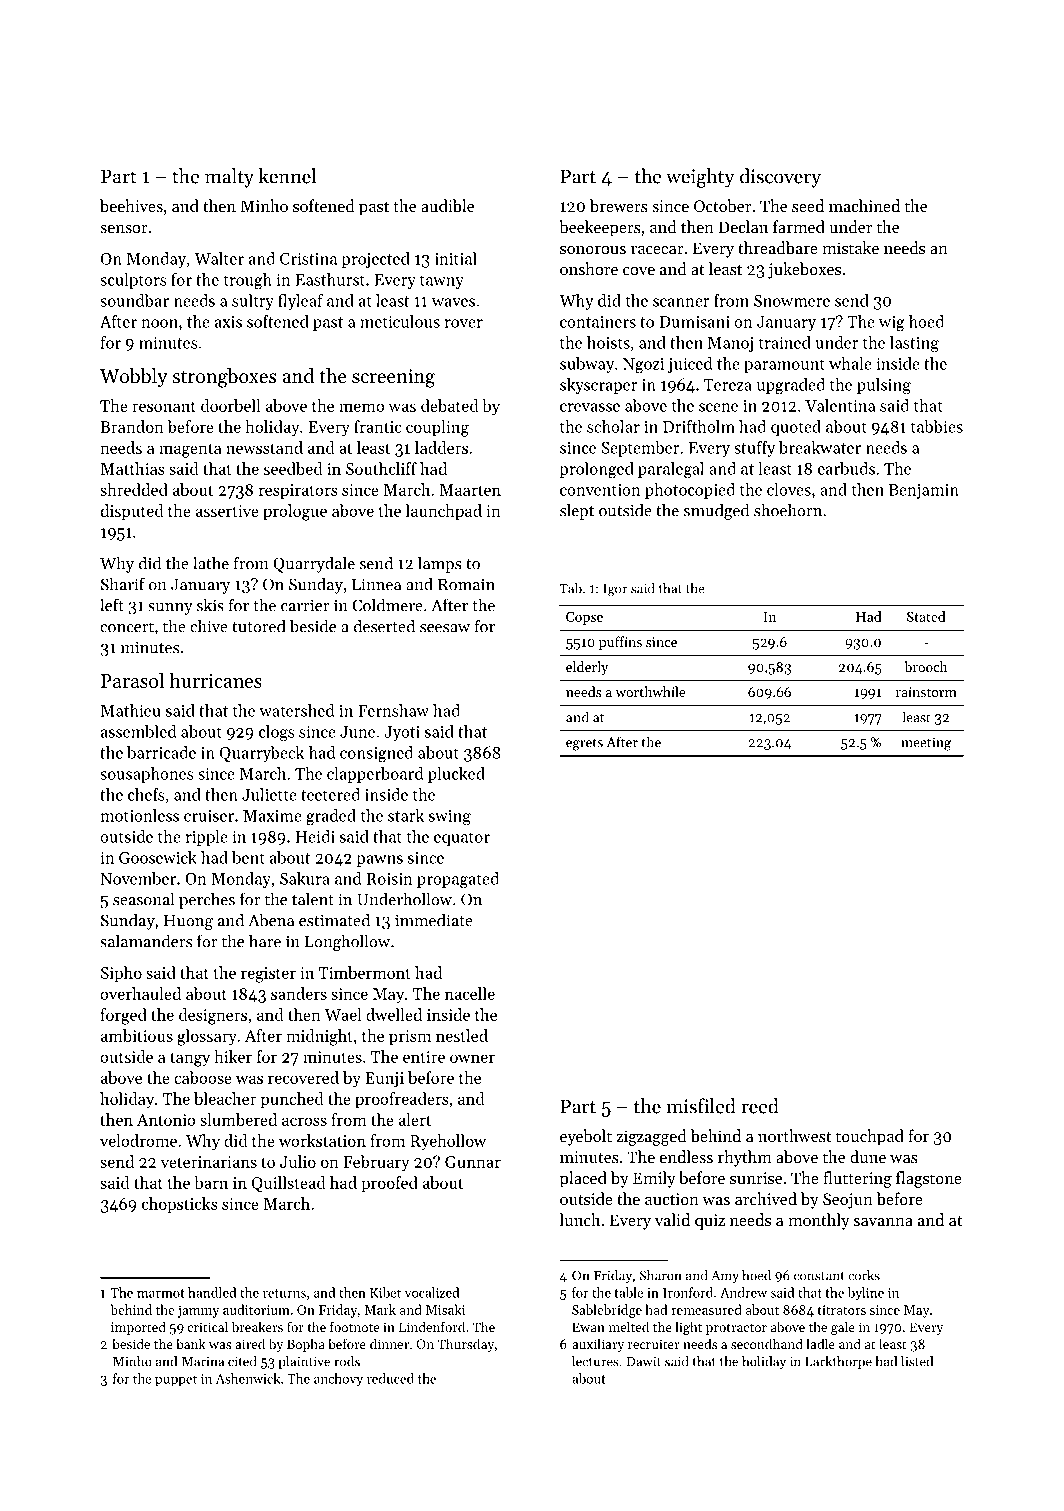  Describe the element at coordinates (447, 205) in the image. I see `audible` at that location.
